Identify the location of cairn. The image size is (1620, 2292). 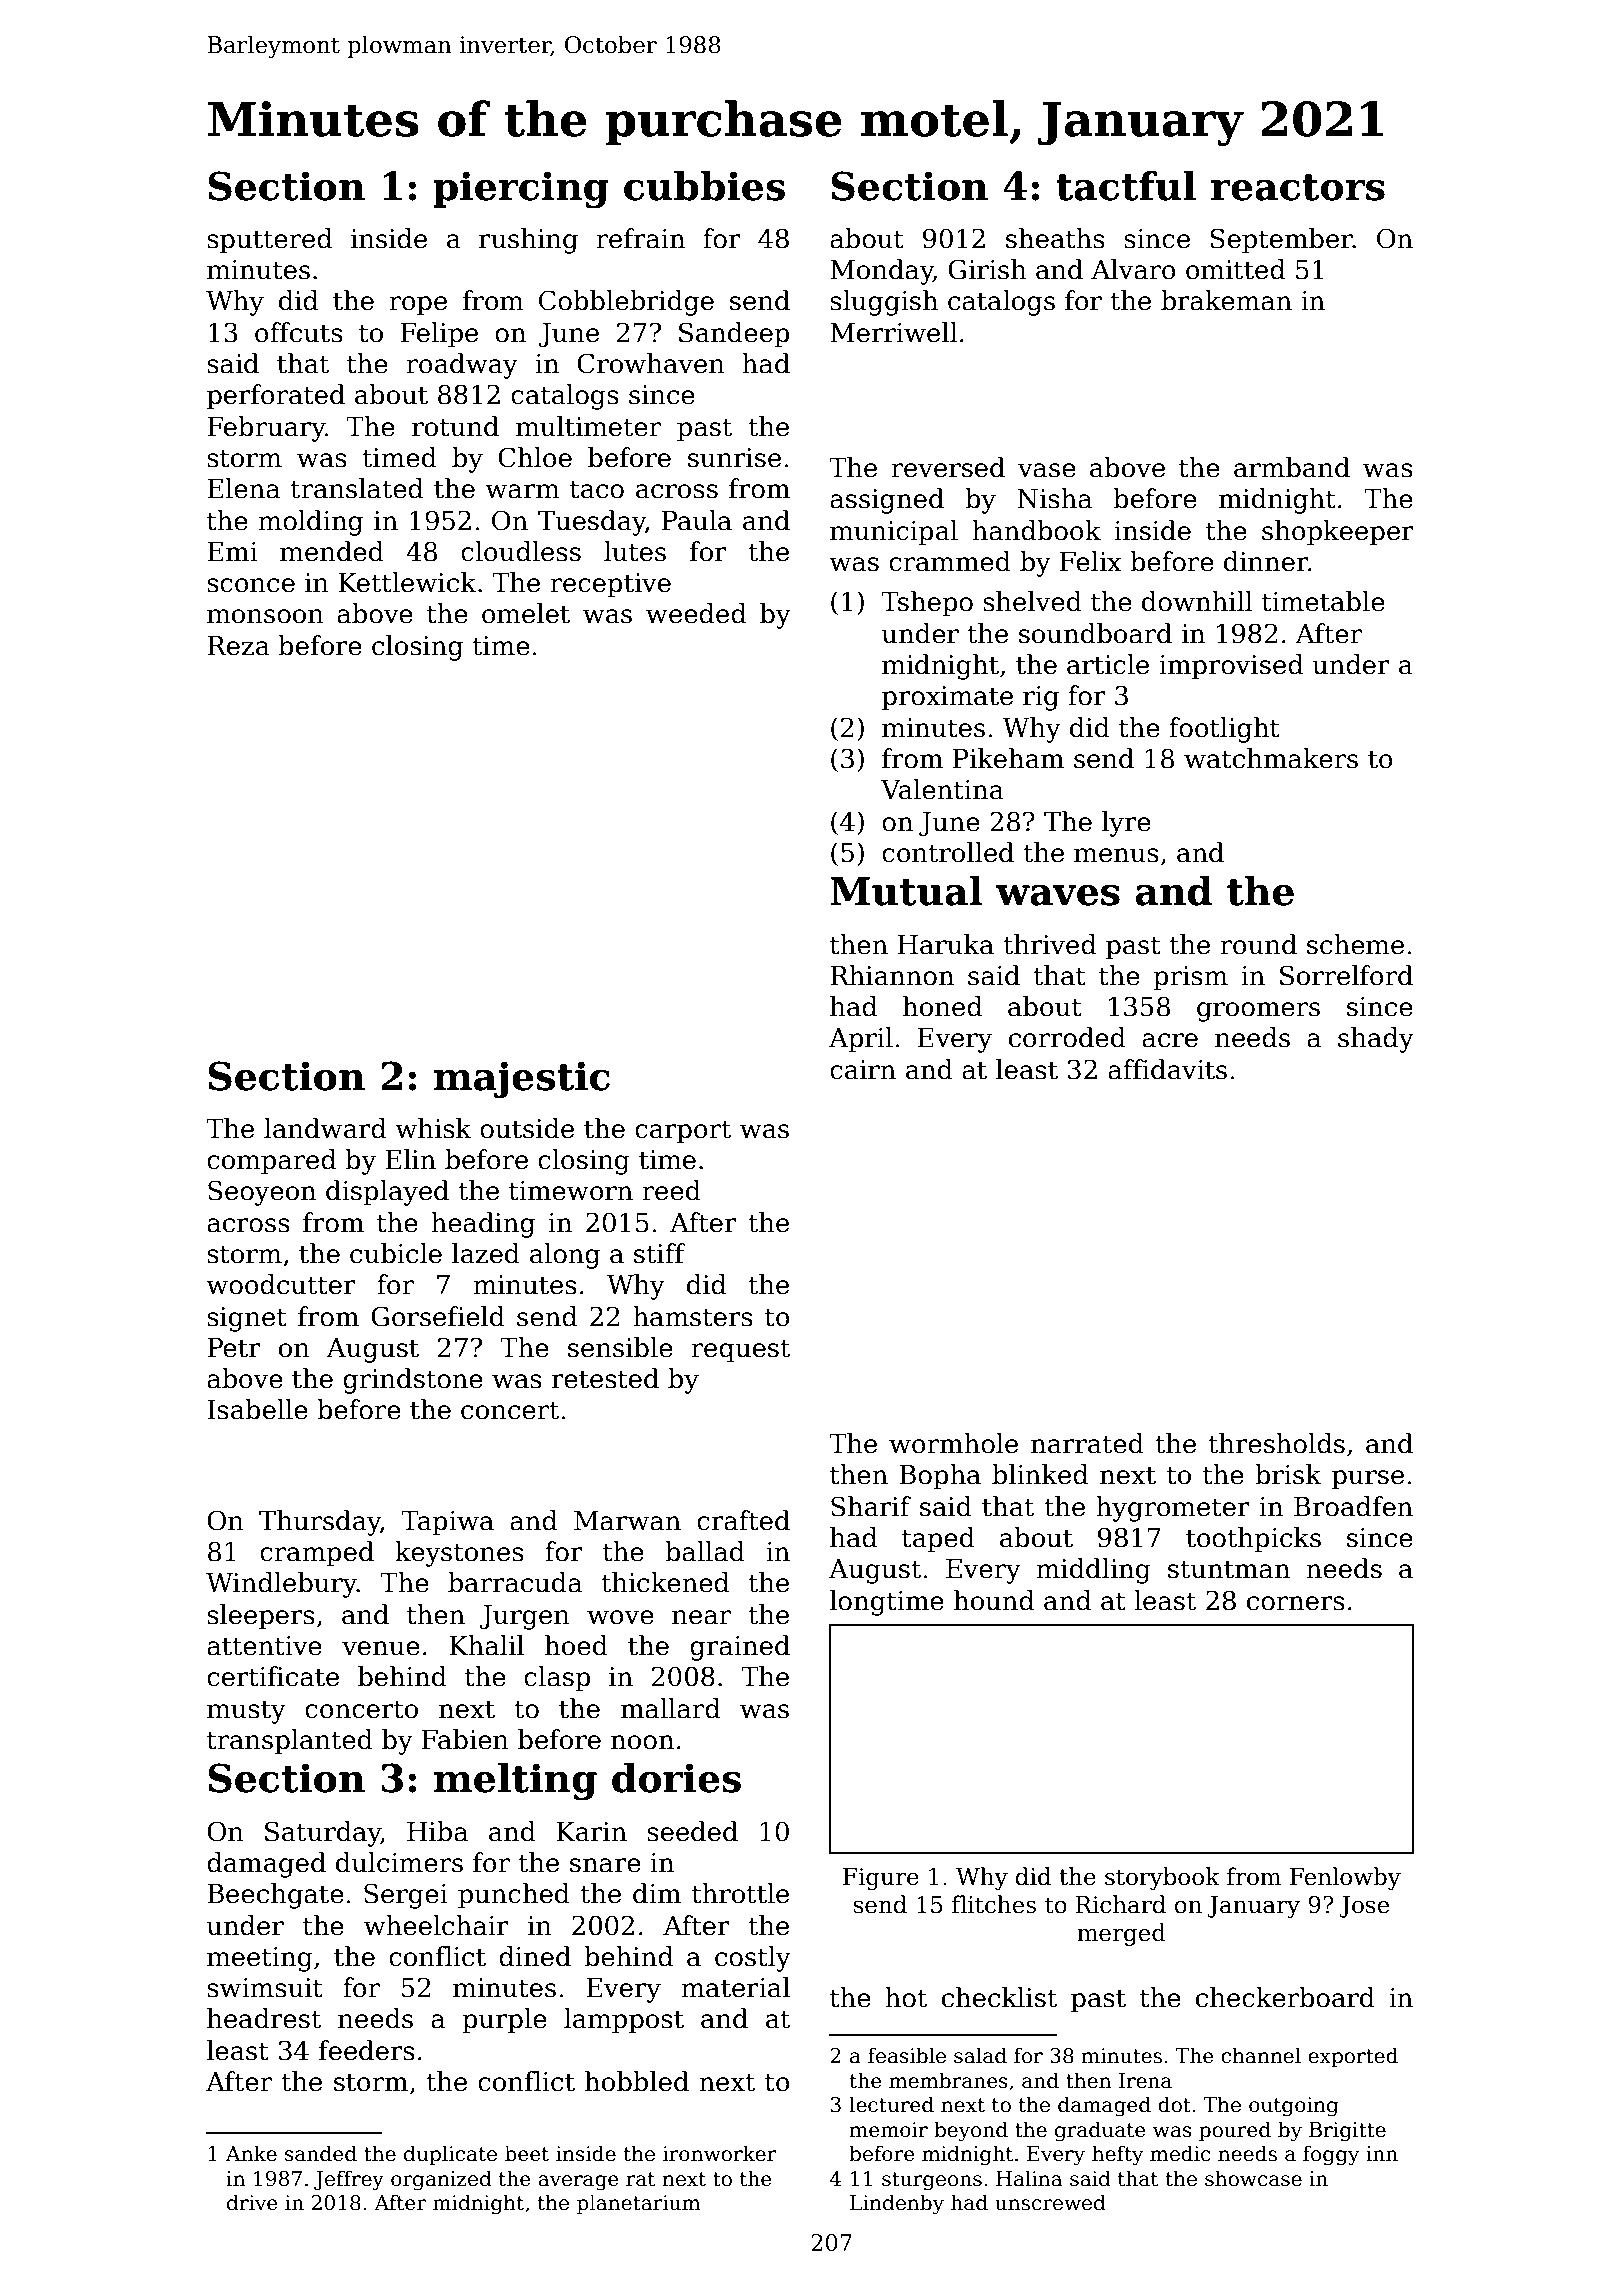
(863, 1070).
